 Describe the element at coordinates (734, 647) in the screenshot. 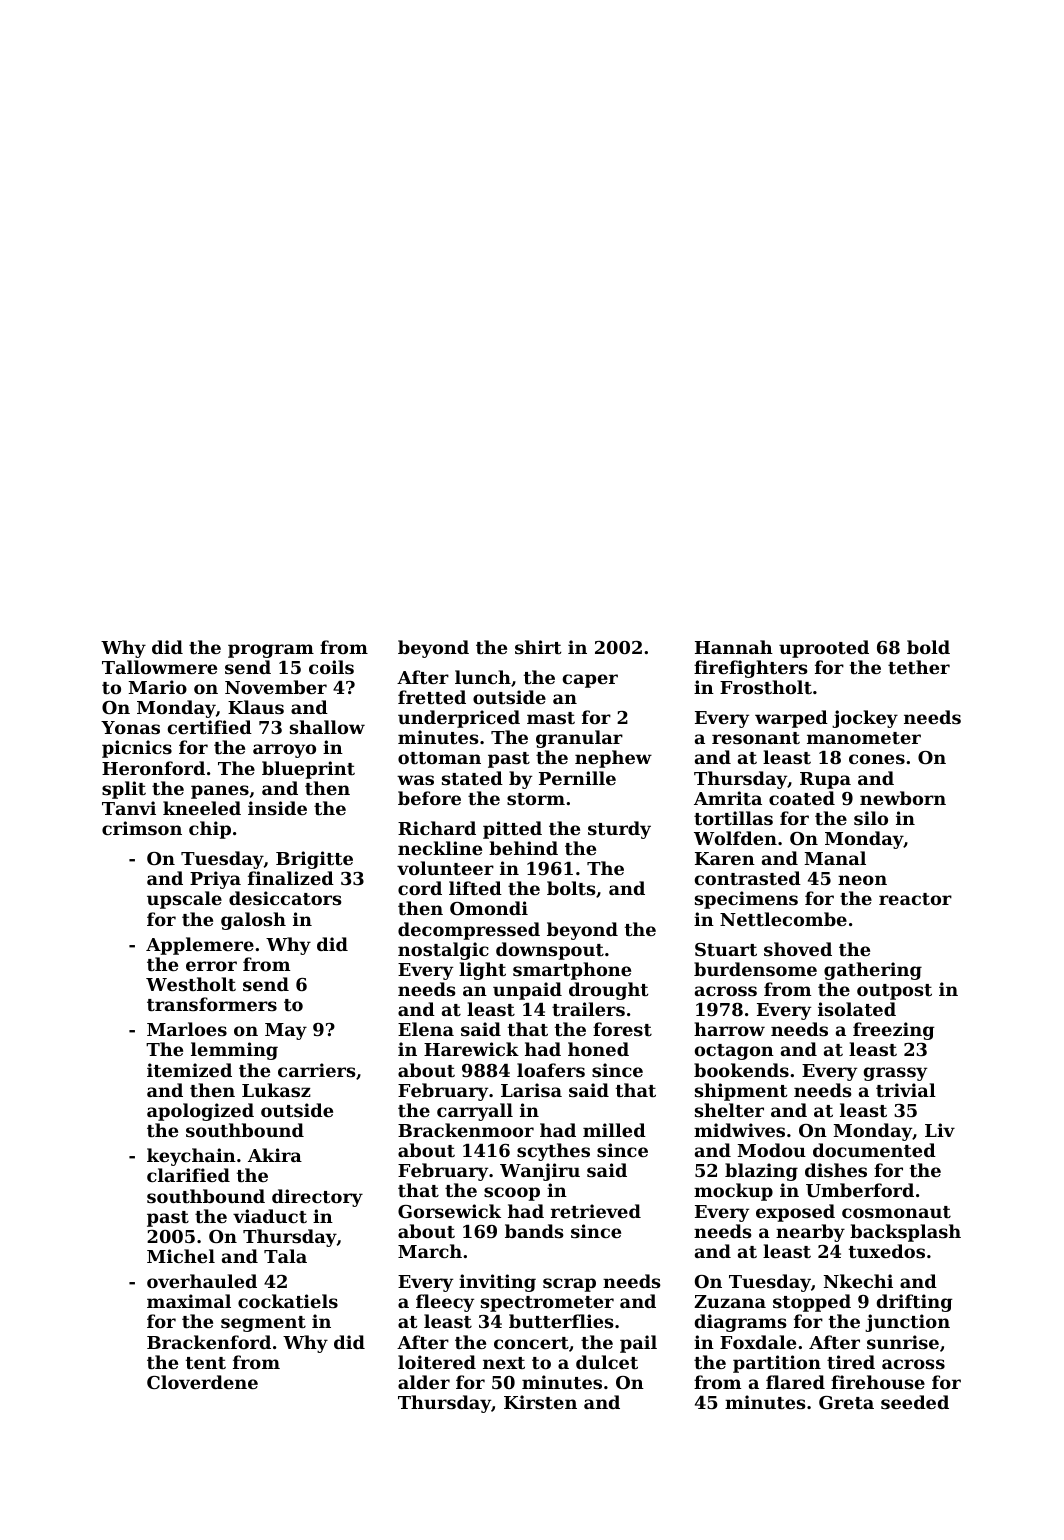

I see `Hannah` at that location.
